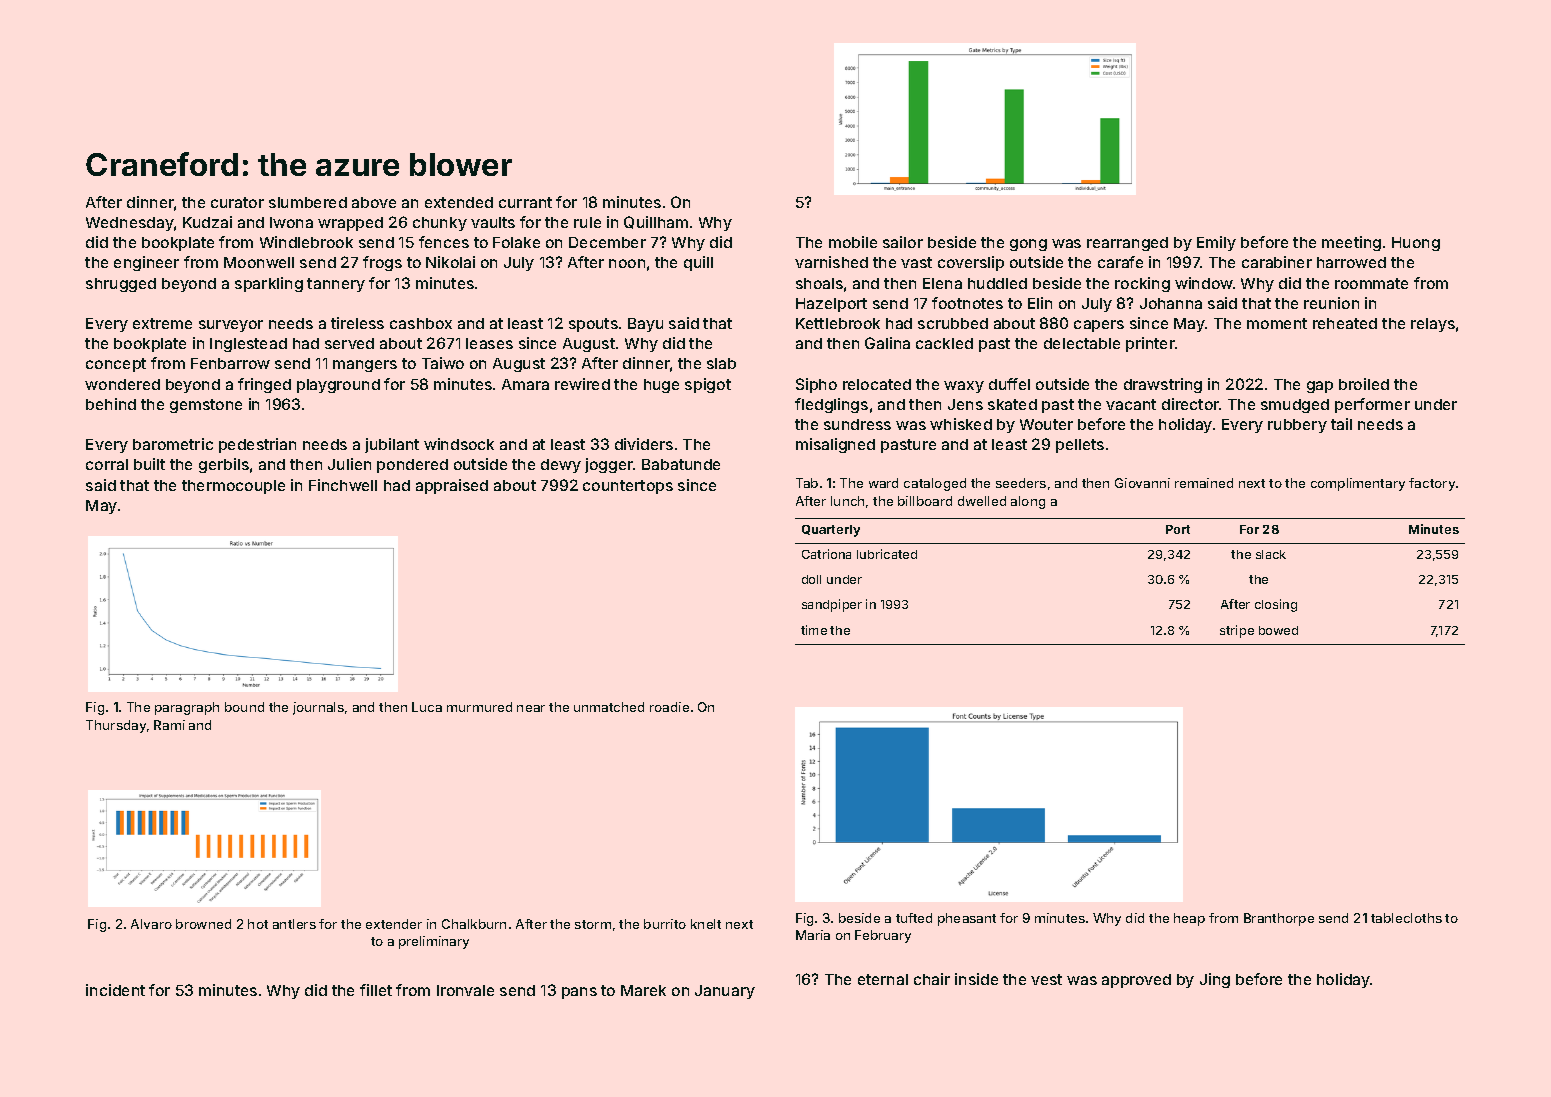 The image size is (1551, 1097). Describe the element at coordinates (643, 990) in the image. I see `Marek` at that location.
